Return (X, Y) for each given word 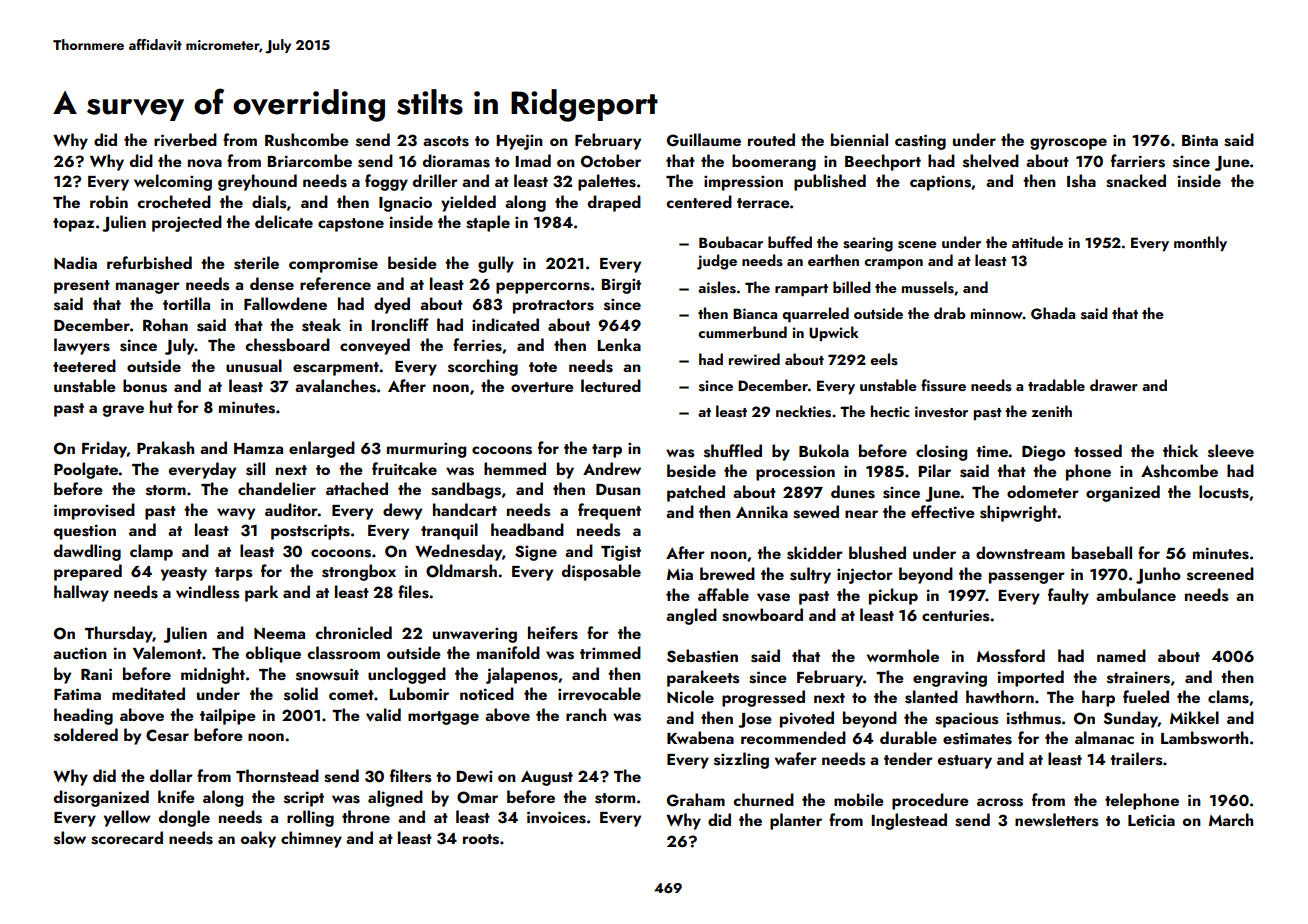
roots (481, 839)
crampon (893, 264)
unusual (254, 366)
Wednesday (458, 552)
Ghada (1053, 313)
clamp (151, 552)
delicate (284, 221)
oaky (258, 839)
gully (496, 264)
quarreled (815, 314)
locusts (1224, 492)
